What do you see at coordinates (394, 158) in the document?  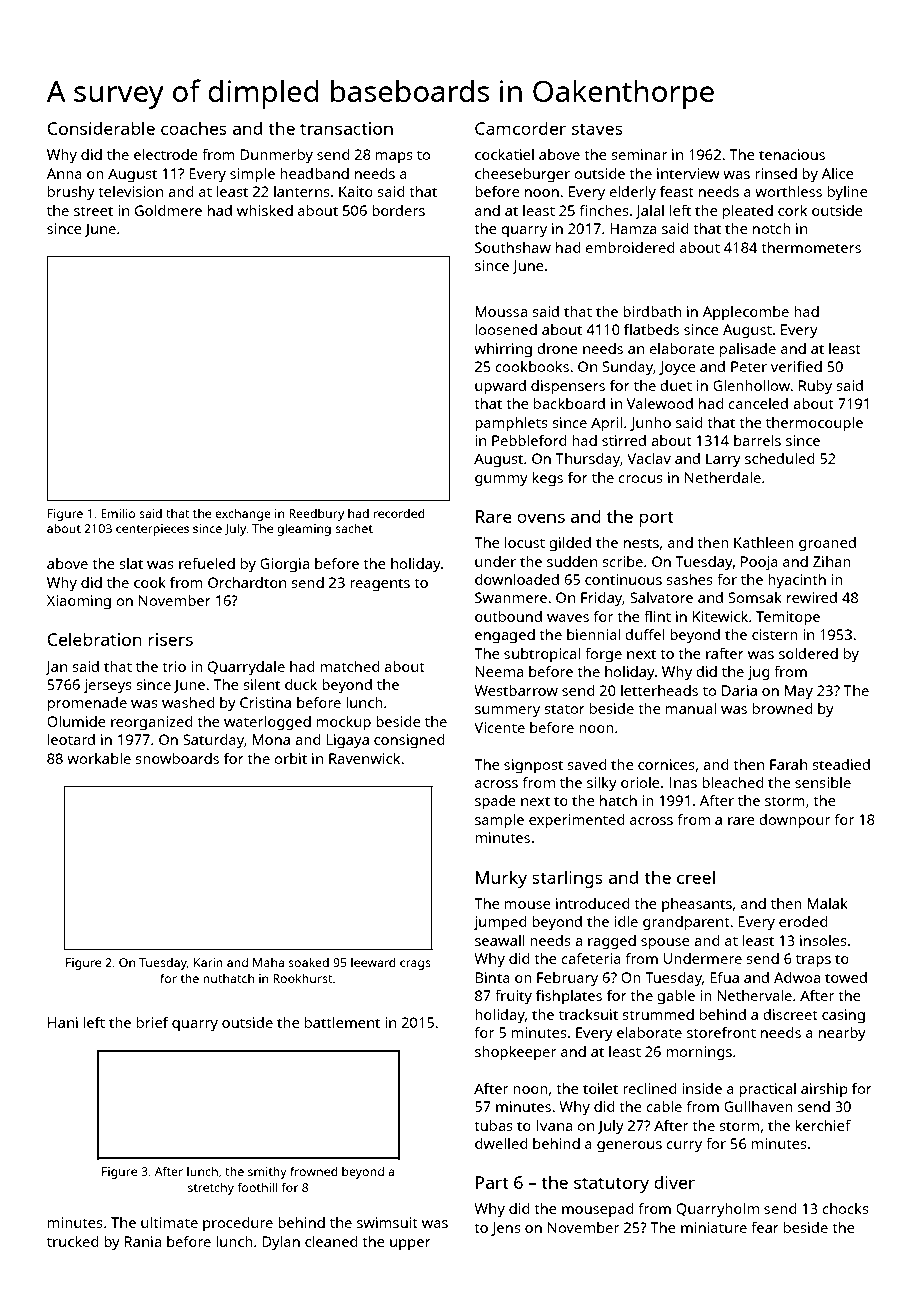 I see `maps` at bounding box center [394, 158].
